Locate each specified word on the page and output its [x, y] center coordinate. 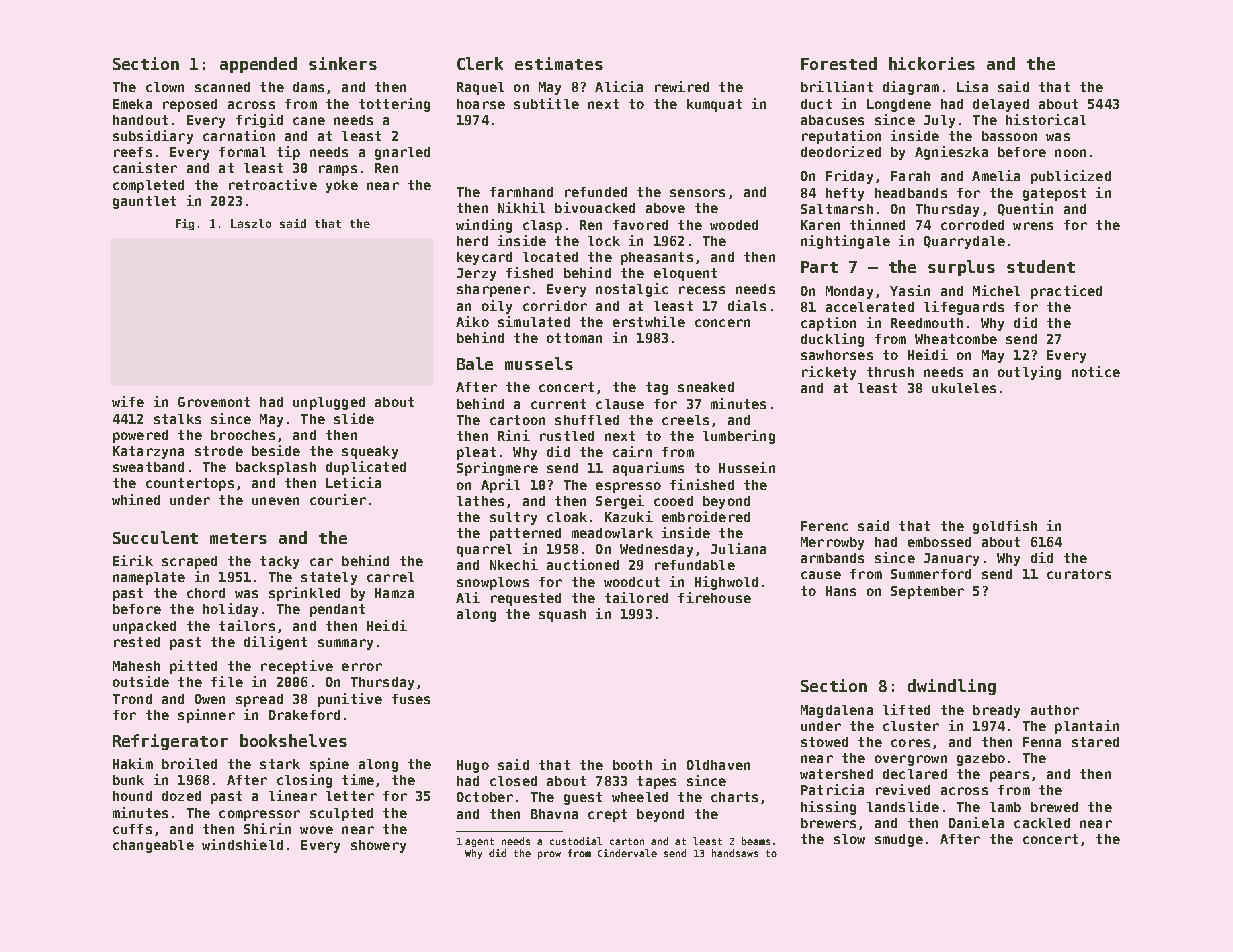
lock [604, 241]
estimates [559, 63]
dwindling [952, 687]
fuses [411, 699]
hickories [932, 63]
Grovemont [214, 402]
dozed [181, 796]
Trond [132, 699]
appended [258, 65]
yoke [342, 186]
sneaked [706, 387]
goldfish [1005, 527]
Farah [910, 176]
